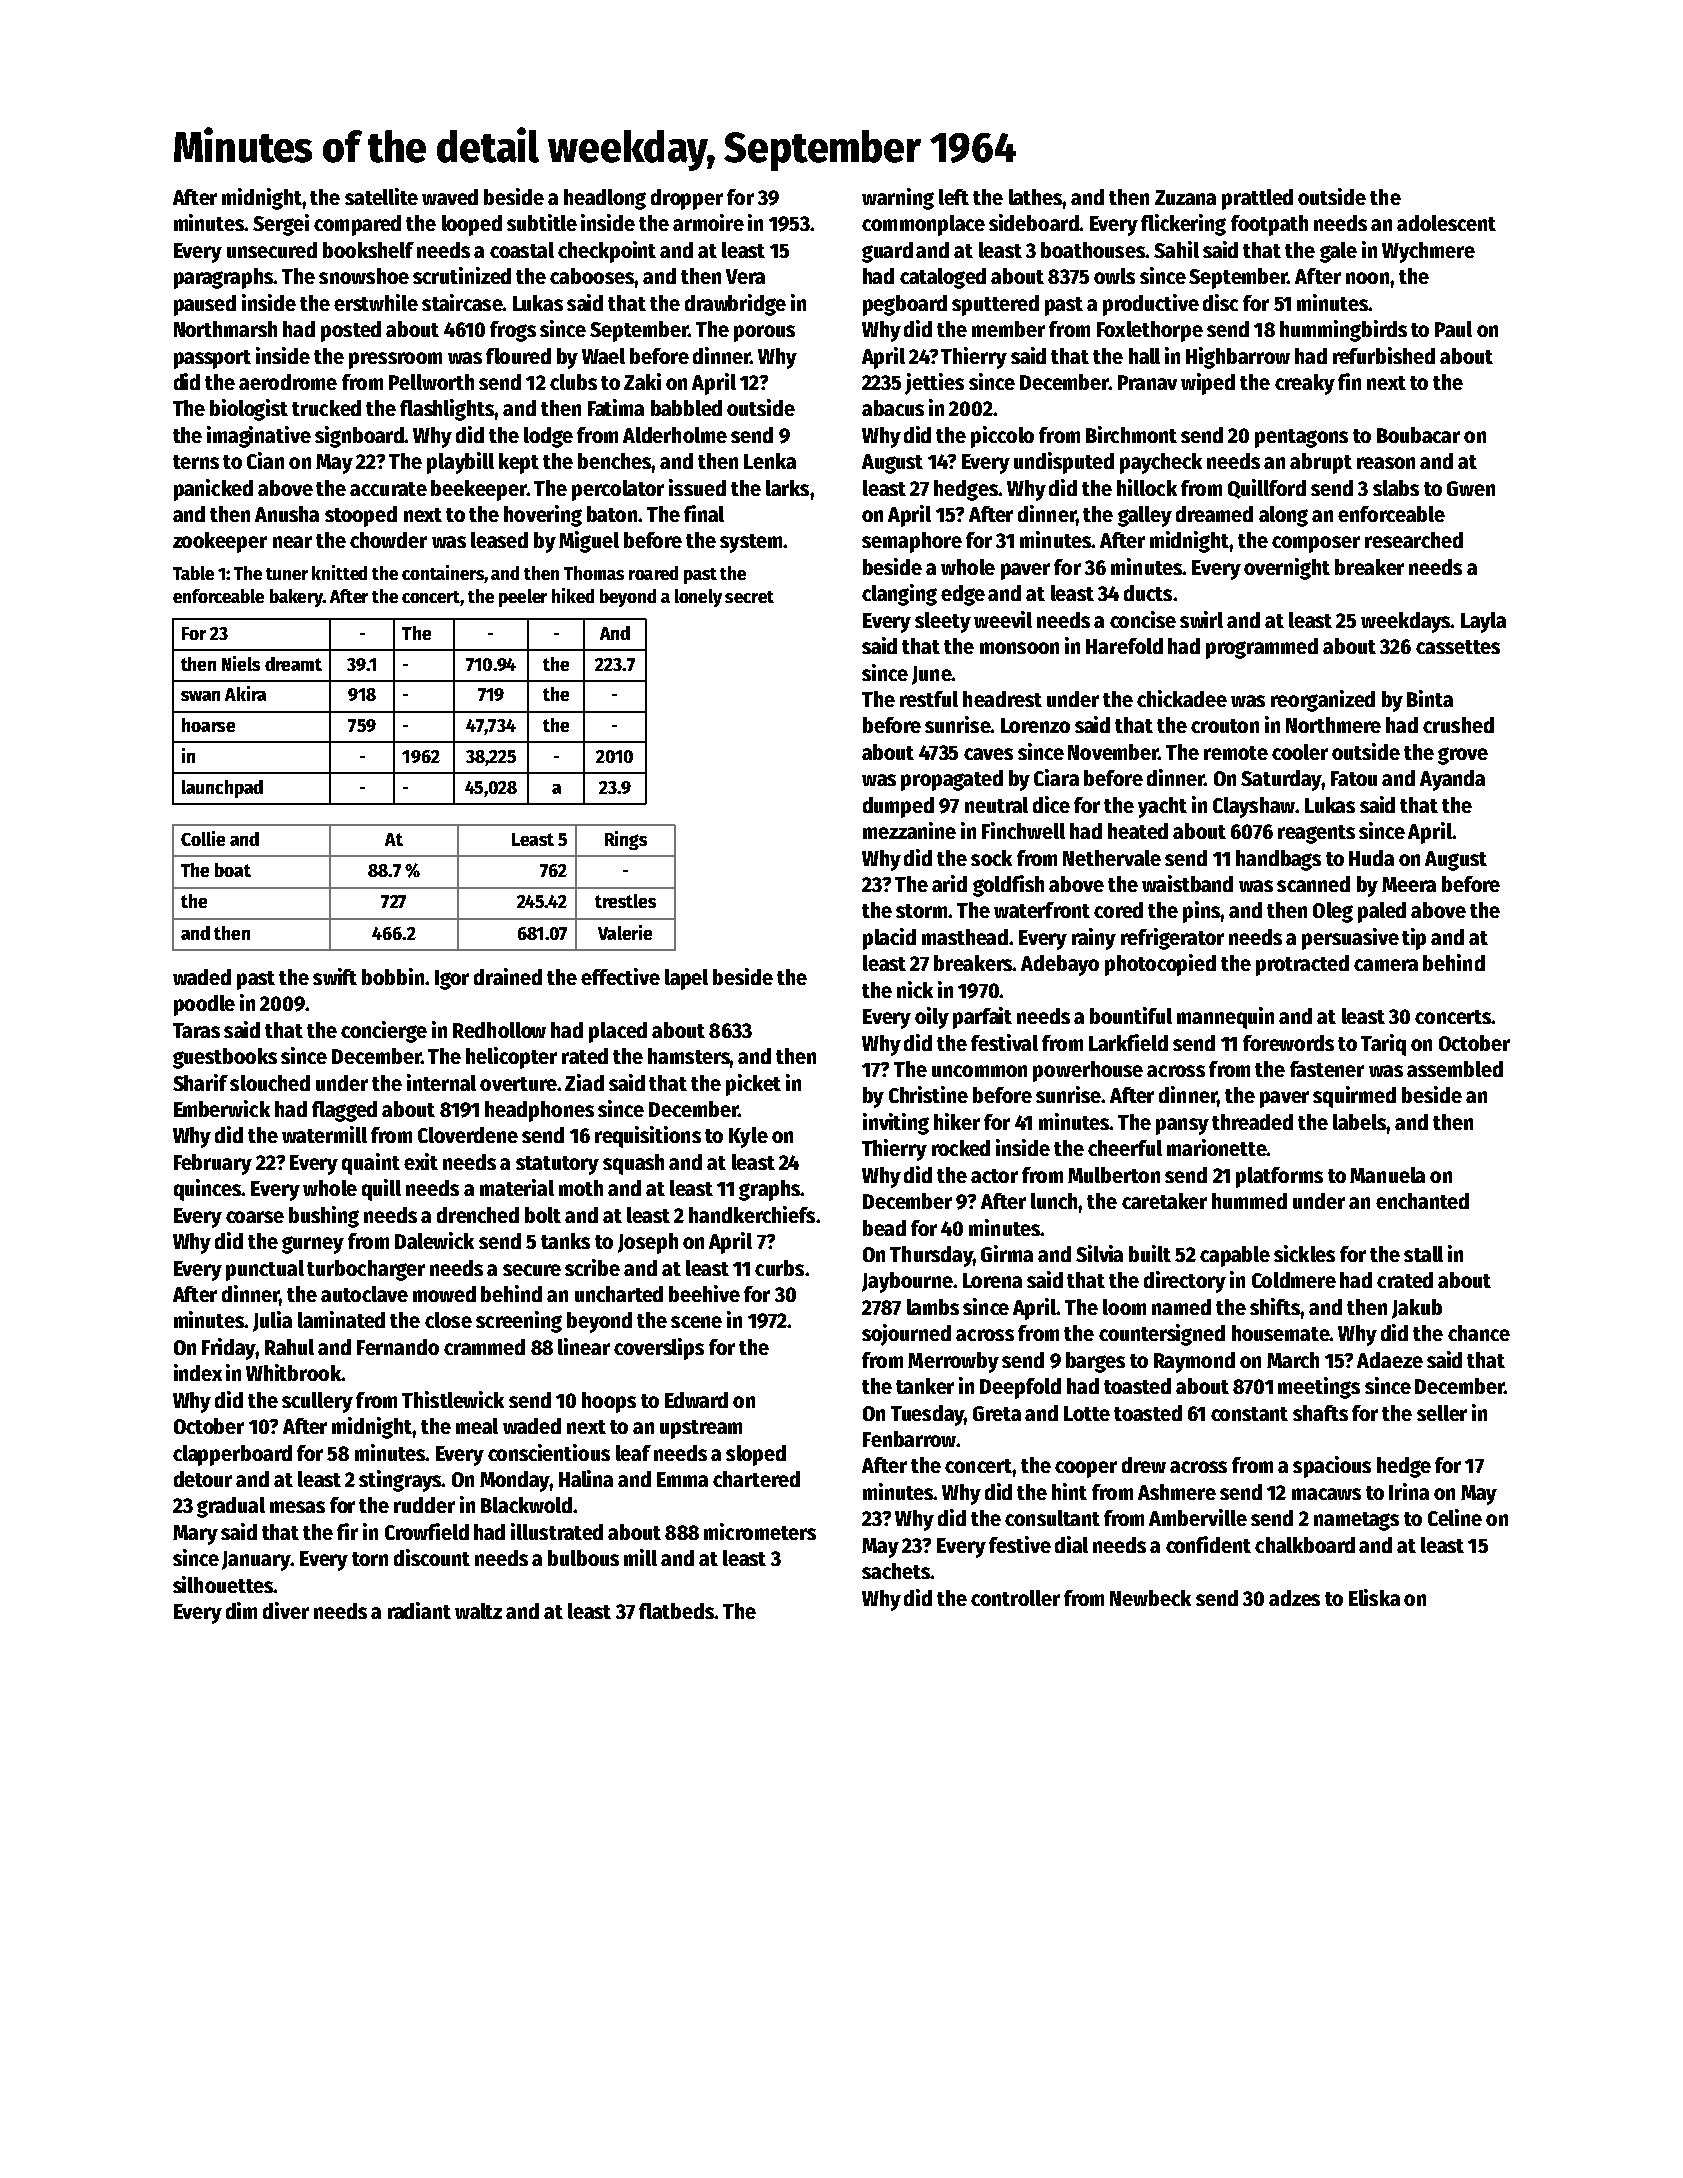 The height and width of the screenshot is (2178, 1683). What do you see at coordinates (241, 1610) in the screenshot?
I see `dim` at bounding box center [241, 1610].
